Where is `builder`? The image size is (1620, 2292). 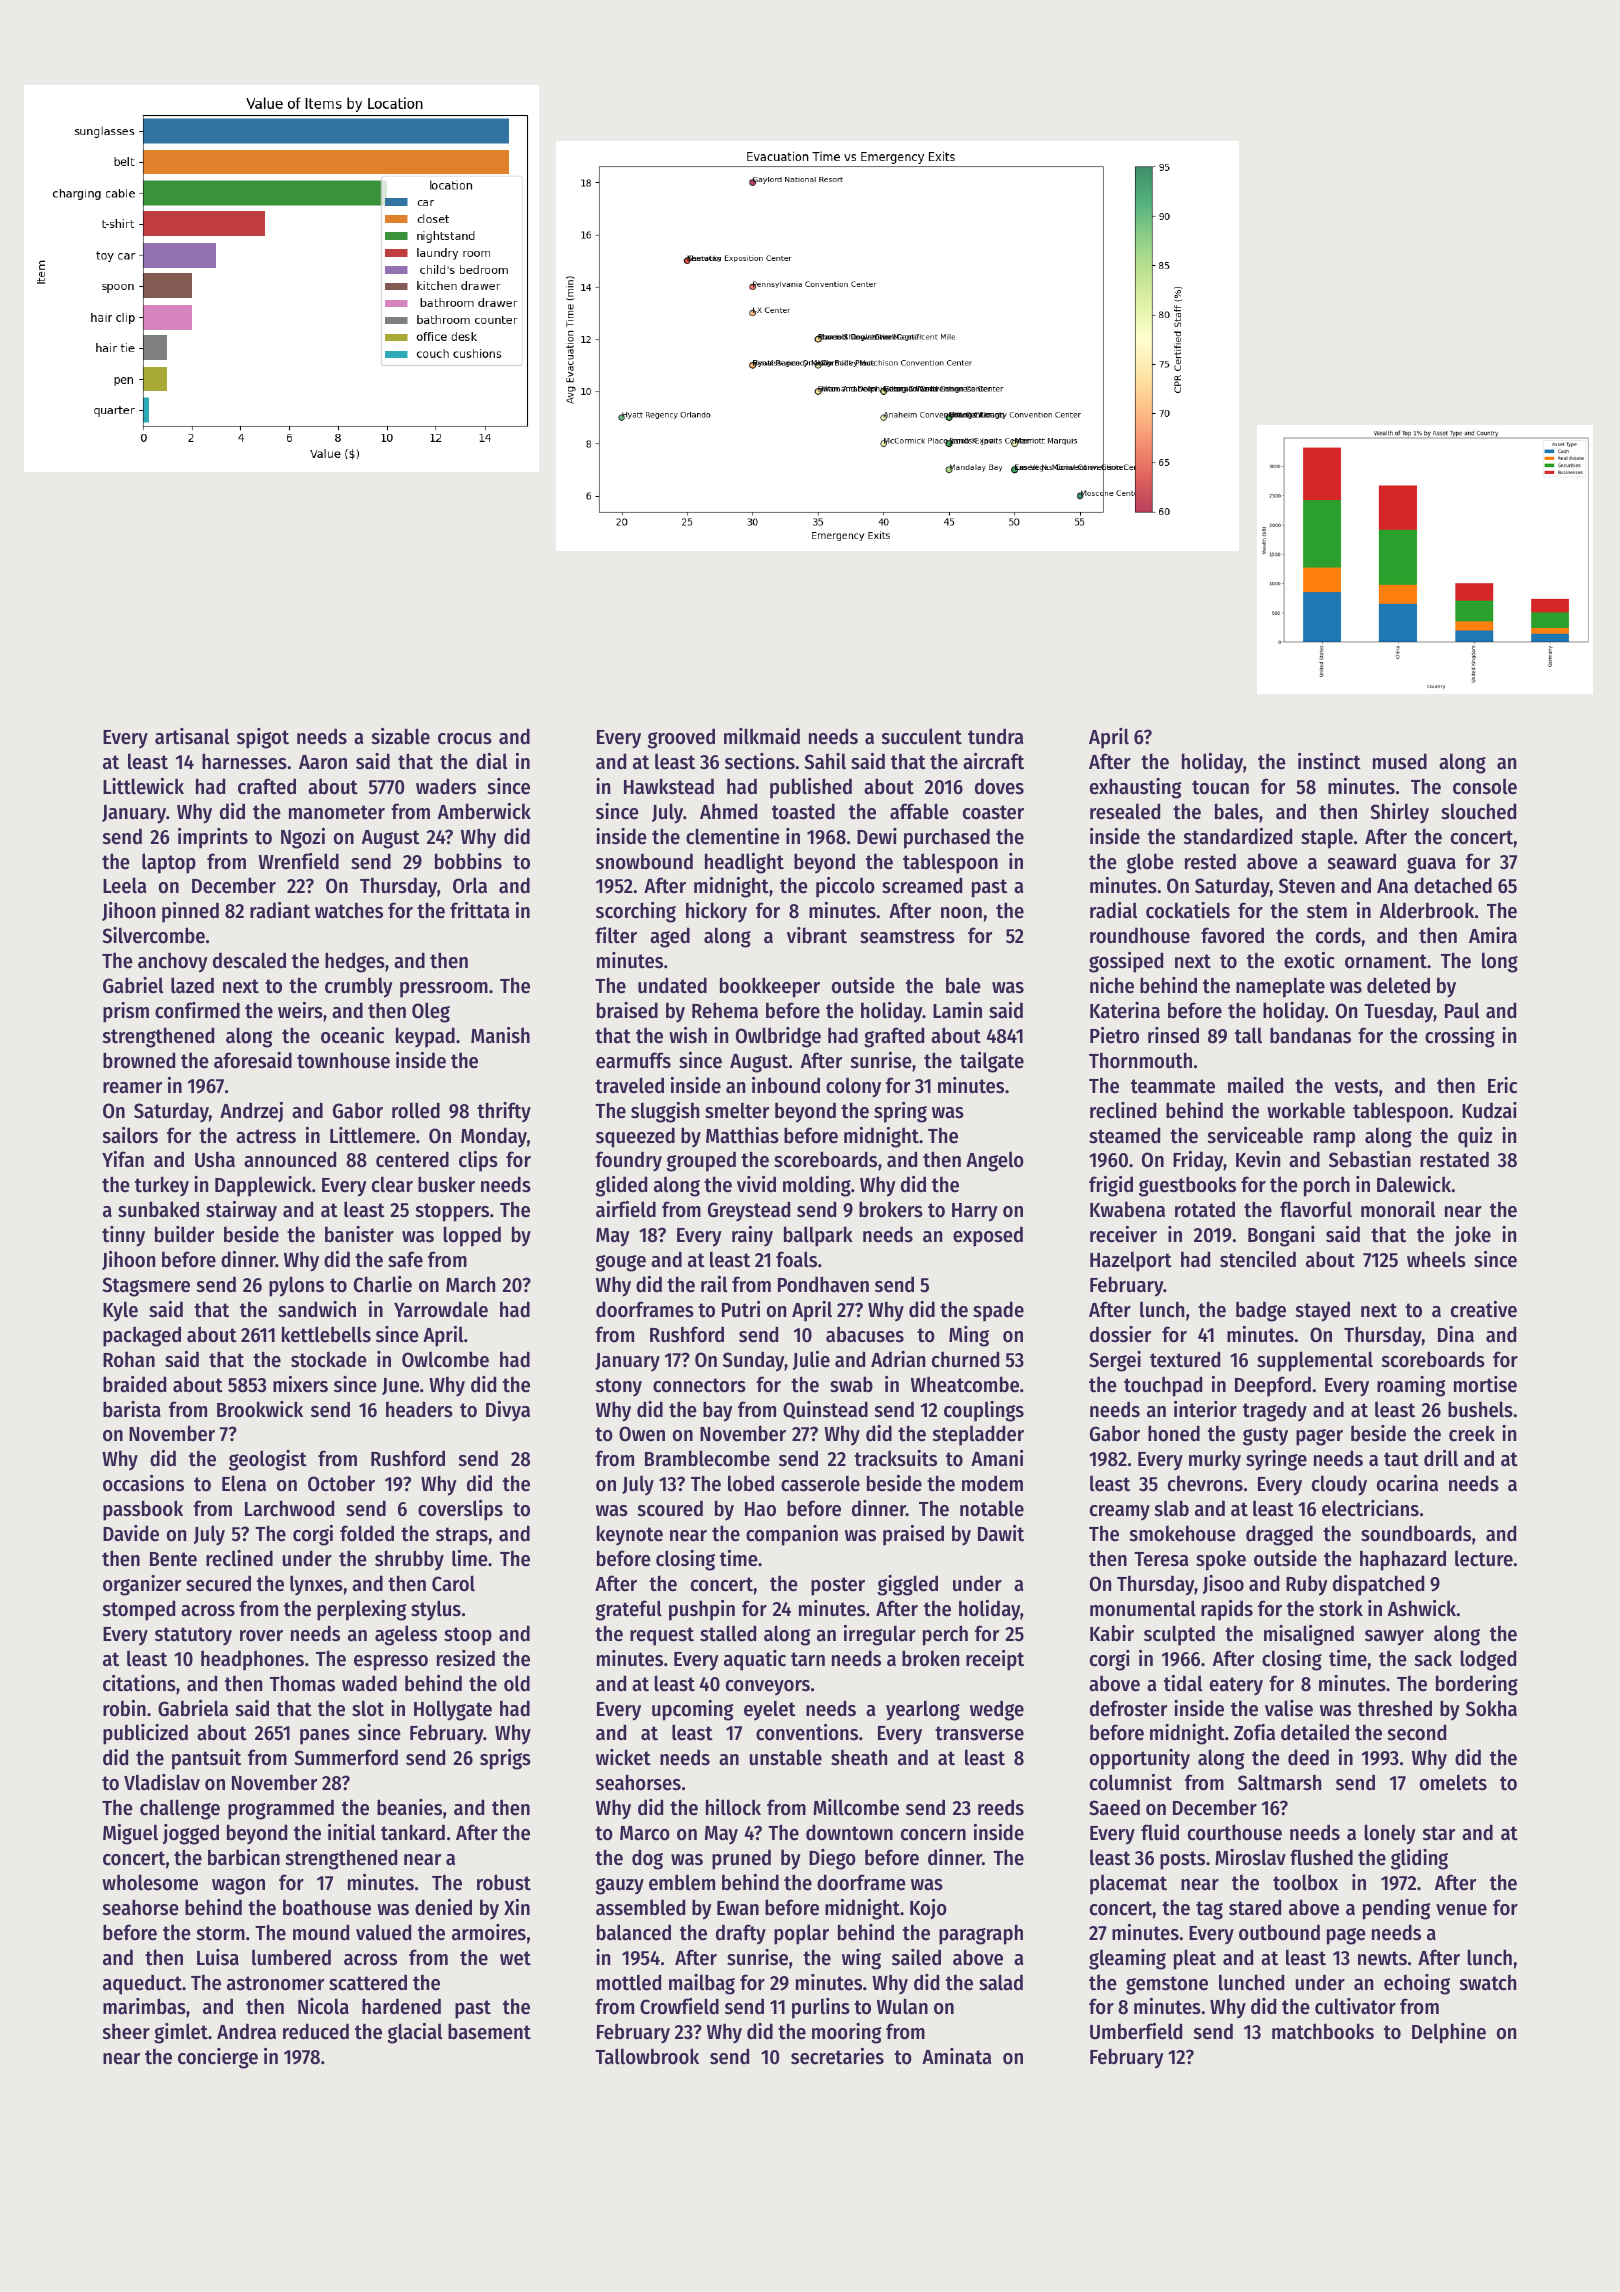
builder is located at coordinates (184, 1234).
